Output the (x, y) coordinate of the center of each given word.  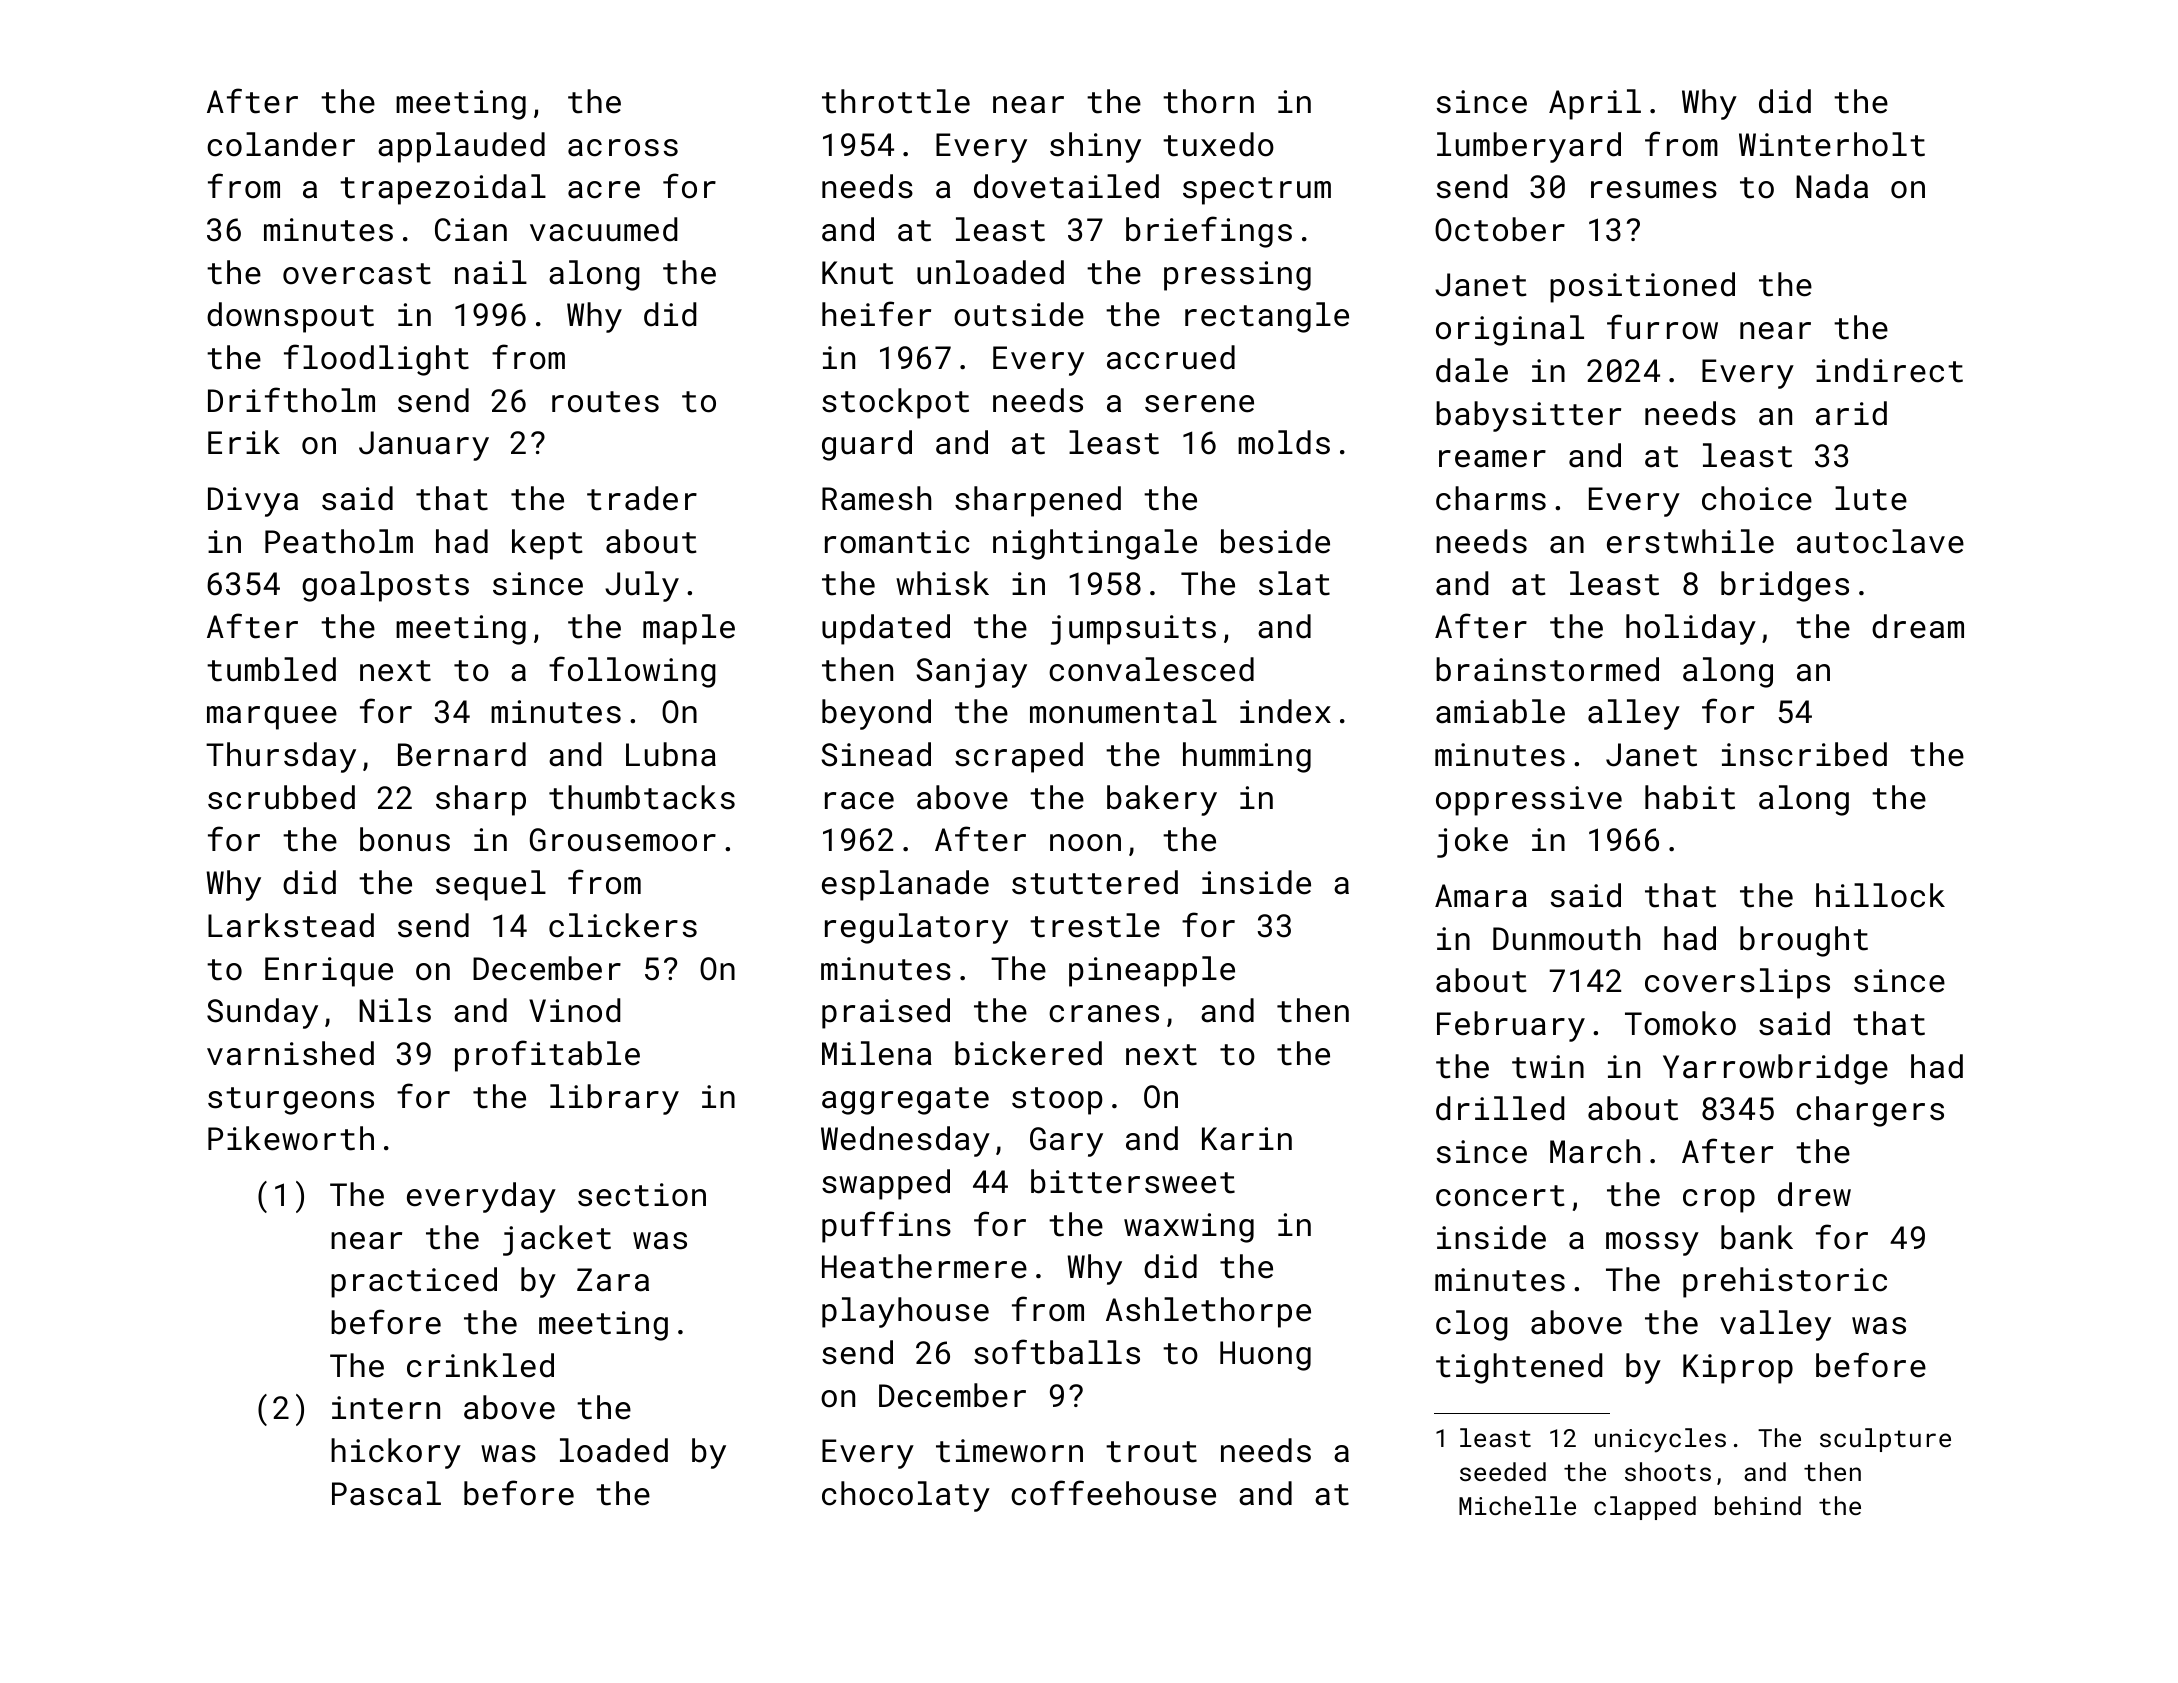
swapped (886, 1184)
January (424, 446)
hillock (1880, 895)
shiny (1095, 147)
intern (386, 1408)
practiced (414, 1282)
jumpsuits (1133, 630)
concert (1500, 1196)
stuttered (1095, 882)
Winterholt (1832, 144)
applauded (461, 147)
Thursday (281, 757)
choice (1757, 498)
